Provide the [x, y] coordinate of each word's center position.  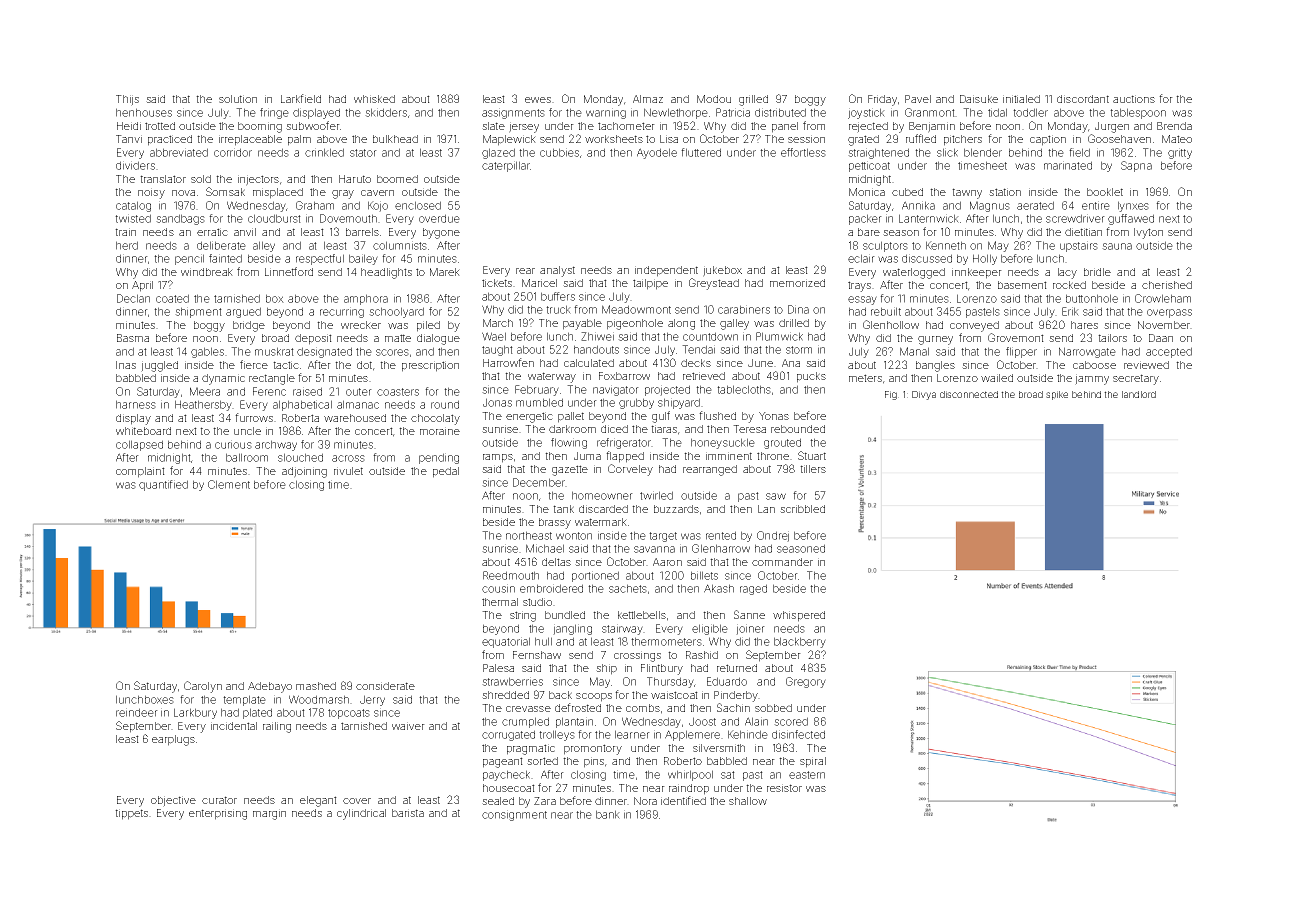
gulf [661, 417]
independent [666, 271]
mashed [316, 686]
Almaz [648, 99]
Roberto [683, 761]
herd [127, 245]
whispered [799, 616]
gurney [935, 340]
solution [238, 99]
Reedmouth [511, 575]
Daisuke [979, 99]
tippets [131, 814]
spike [1057, 395]
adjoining [304, 472]
